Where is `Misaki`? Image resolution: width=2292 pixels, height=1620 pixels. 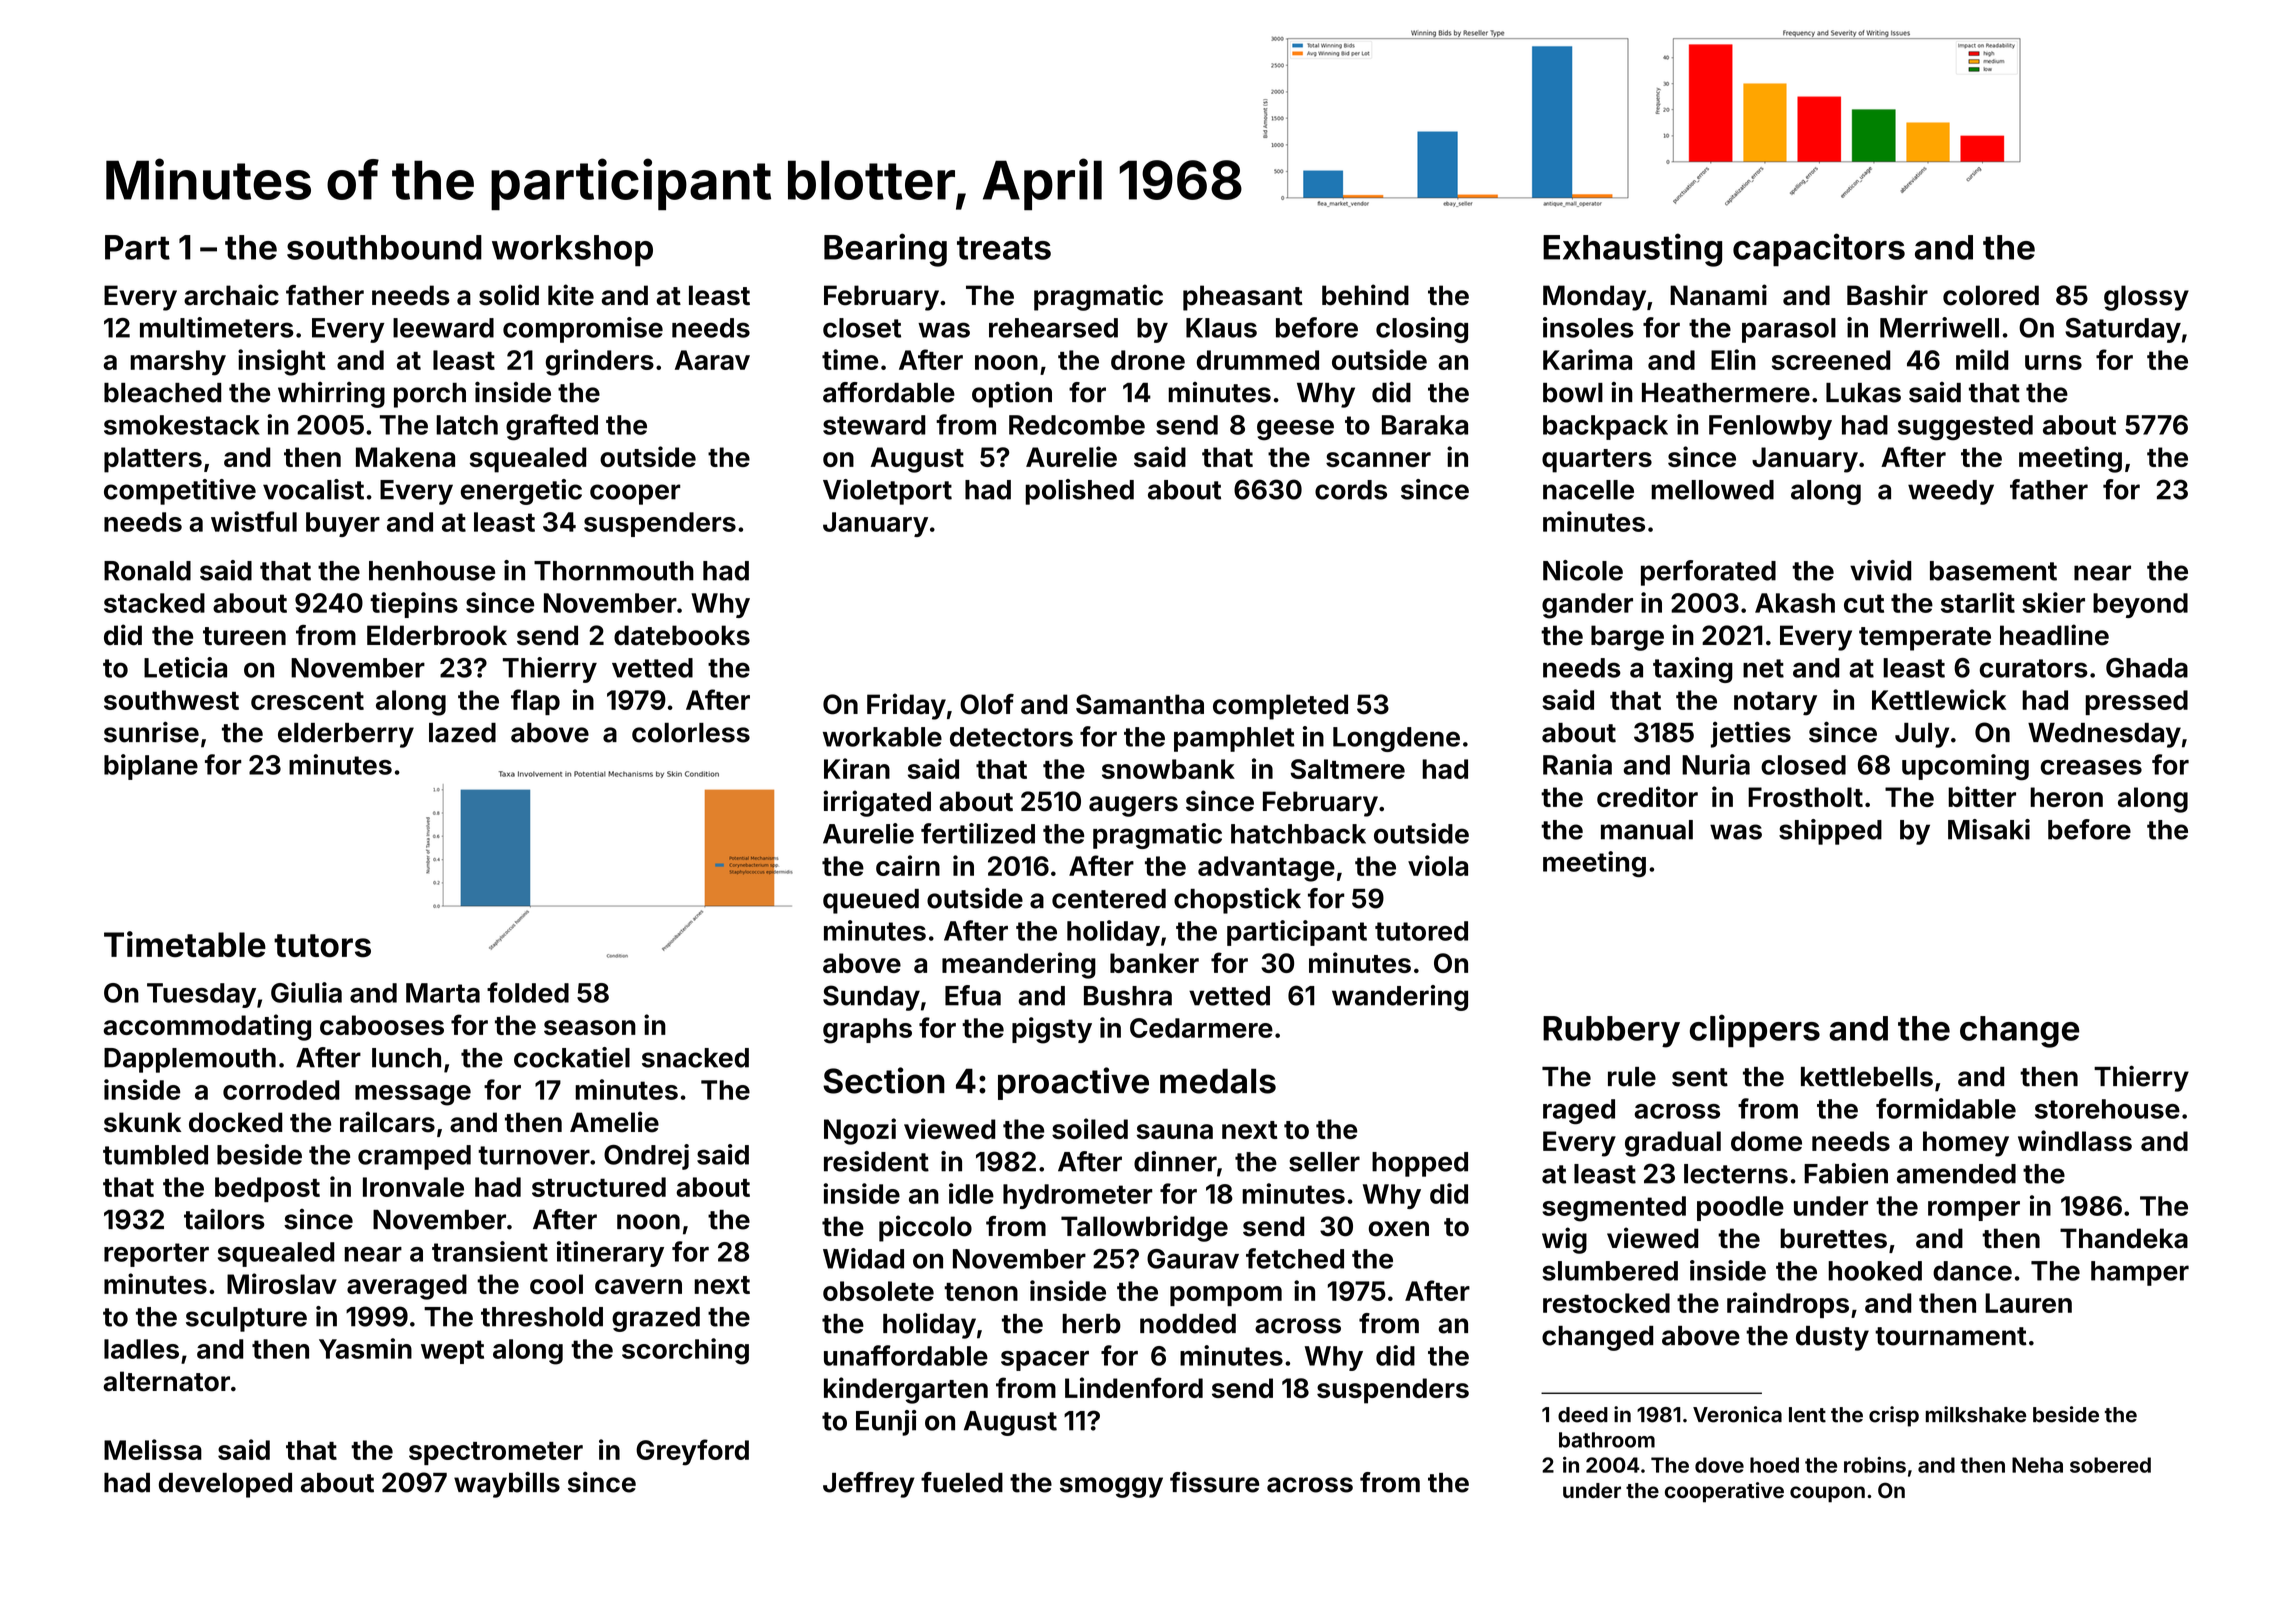 Misaki is located at coordinates (1989, 829).
